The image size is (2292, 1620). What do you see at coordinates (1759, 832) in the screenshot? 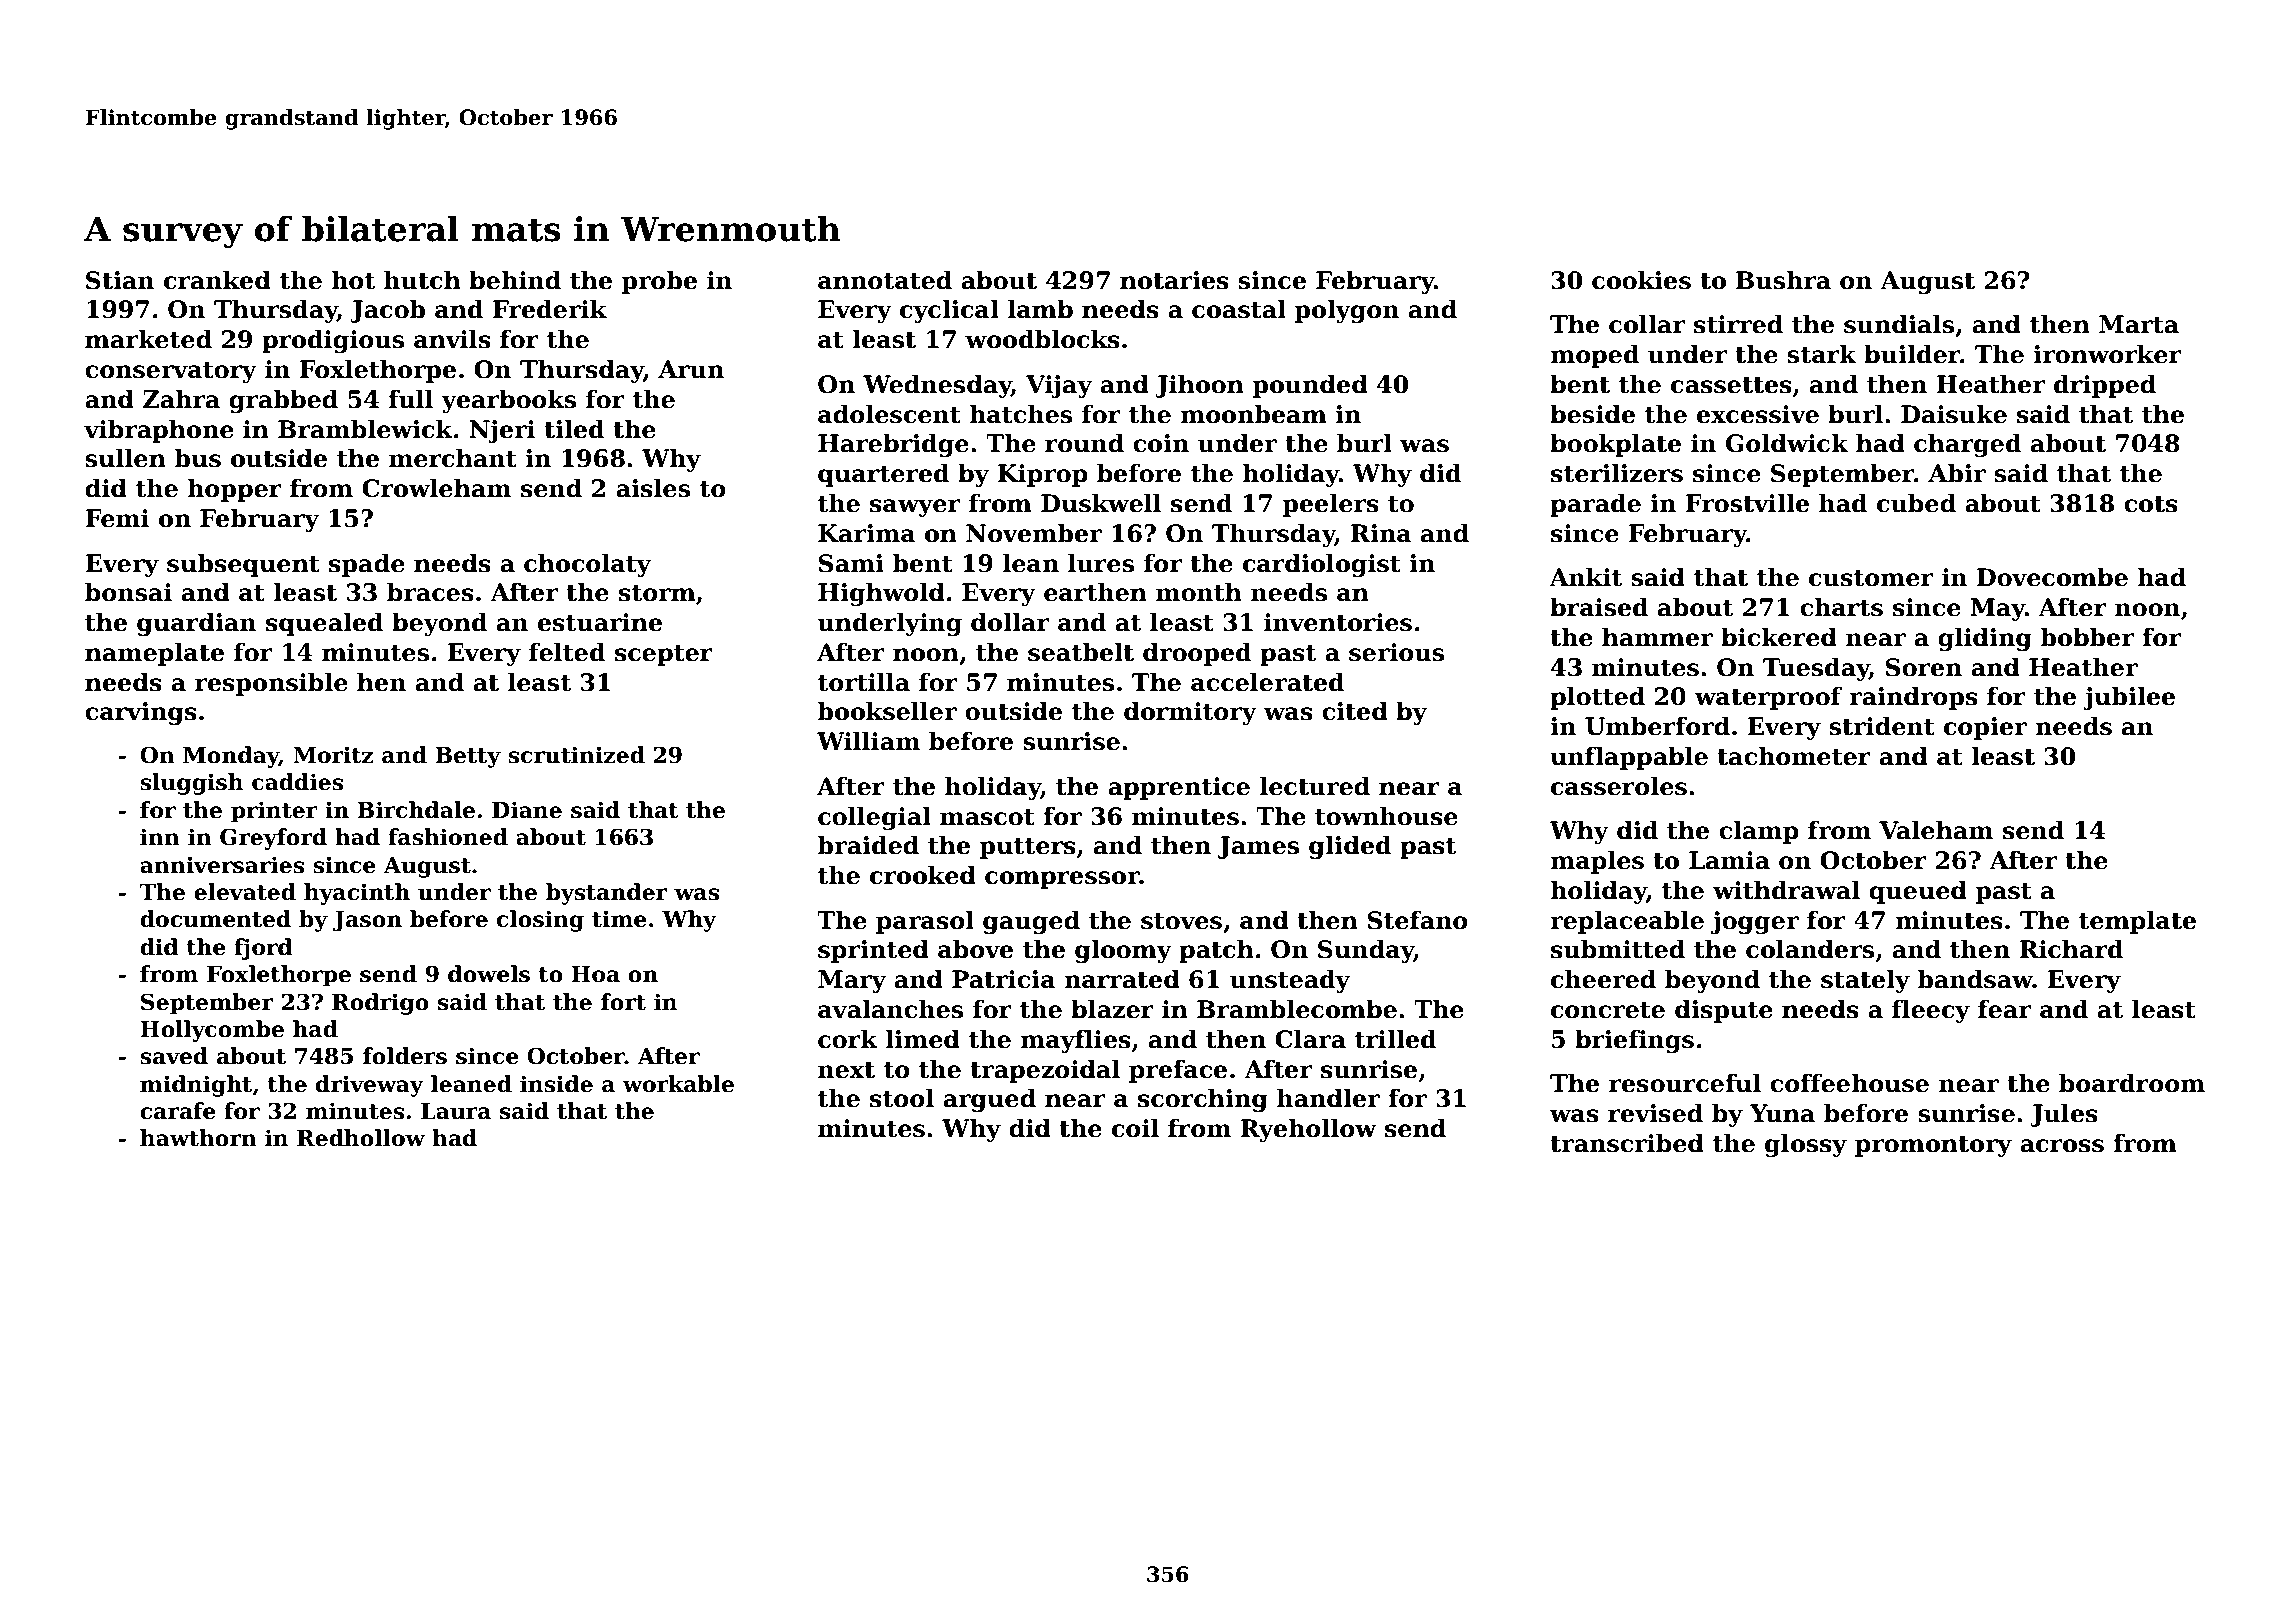
I see `clamp` at bounding box center [1759, 832].
